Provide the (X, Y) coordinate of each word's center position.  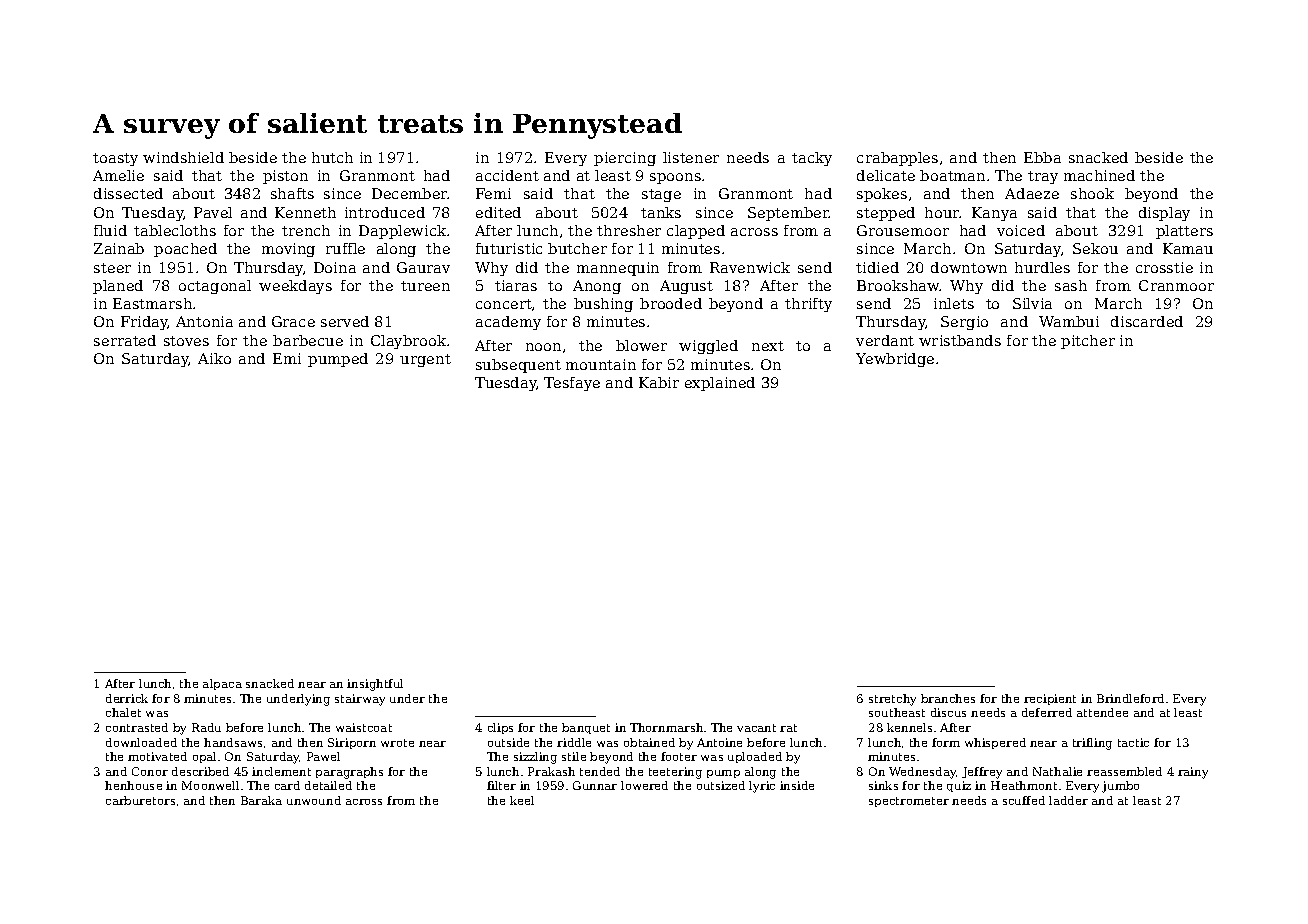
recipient (1050, 699)
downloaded (141, 742)
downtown (969, 267)
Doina (335, 267)
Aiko (214, 358)
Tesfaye (572, 384)
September (788, 214)
